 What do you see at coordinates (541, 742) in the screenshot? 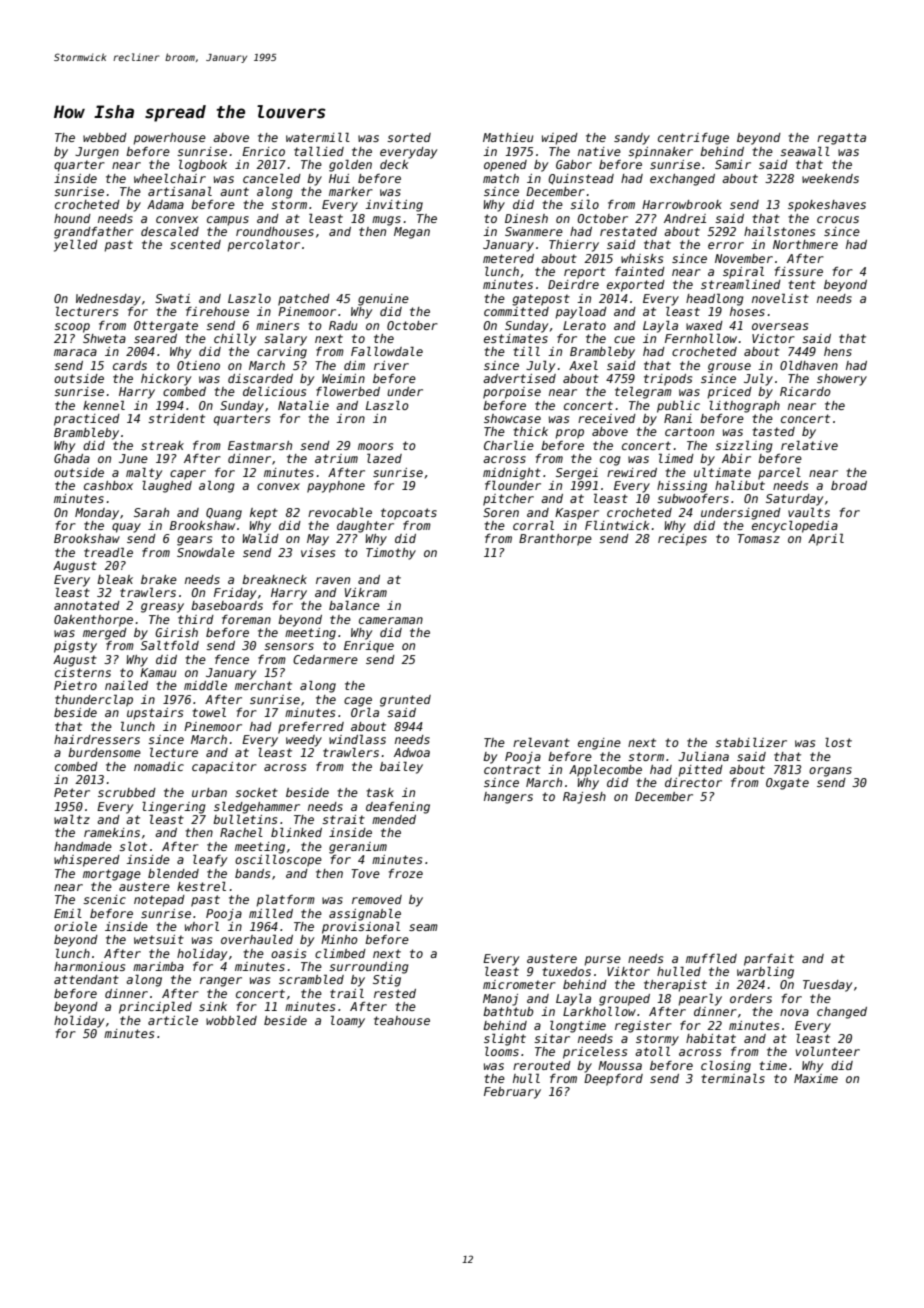
I see `relevant` at bounding box center [541, 742].
